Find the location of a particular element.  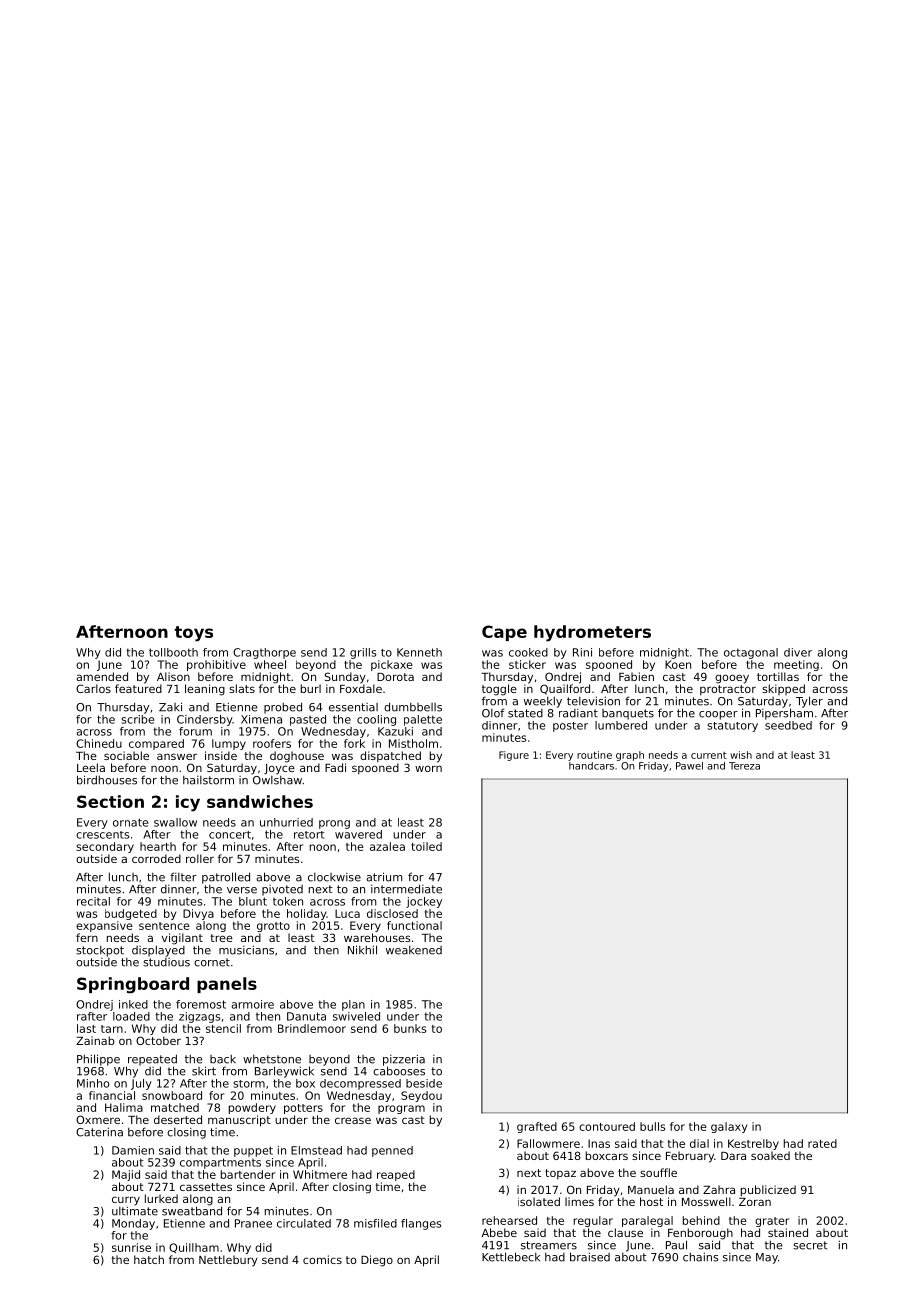

toiled is located at coordinates (426, 846).
